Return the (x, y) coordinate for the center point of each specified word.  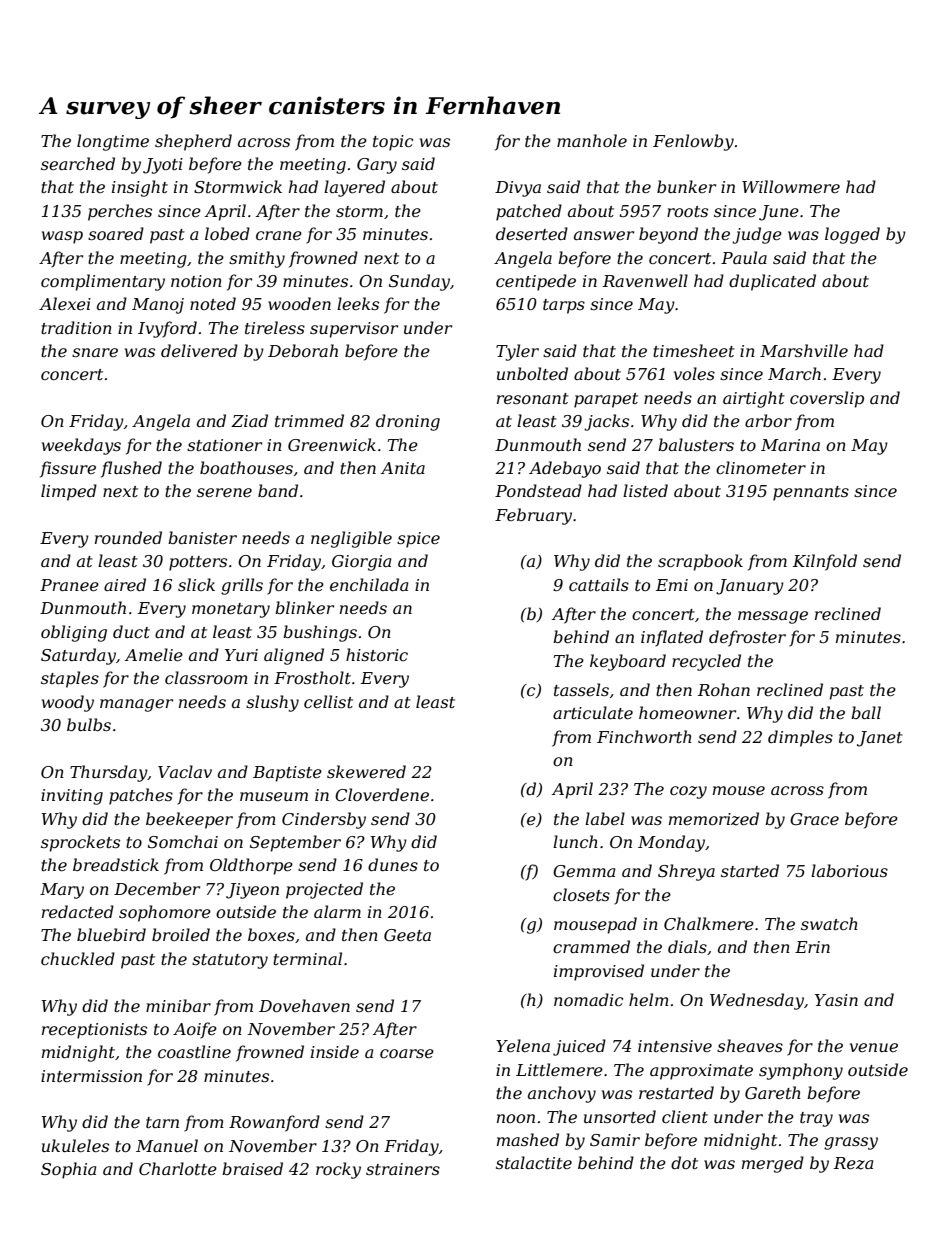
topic (393, 143)
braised (252, 1168)
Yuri (241, 655)
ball (866, 712)
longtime (113, 142)
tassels (581, 689)
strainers (403, 1169)
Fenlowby (693, 142)
